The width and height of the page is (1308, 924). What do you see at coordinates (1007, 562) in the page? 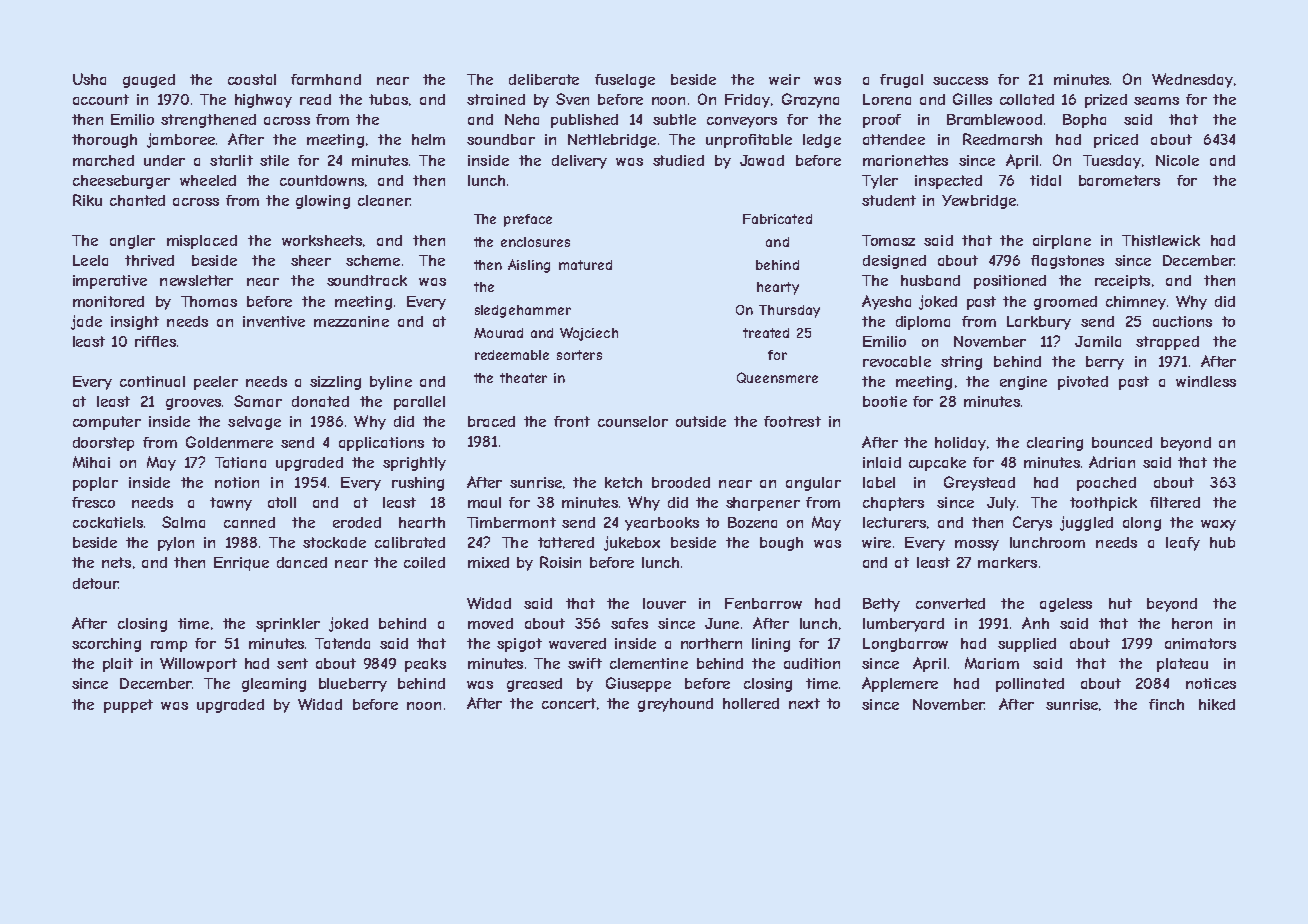
I see `markers` at bounding box center [1007, 562].
